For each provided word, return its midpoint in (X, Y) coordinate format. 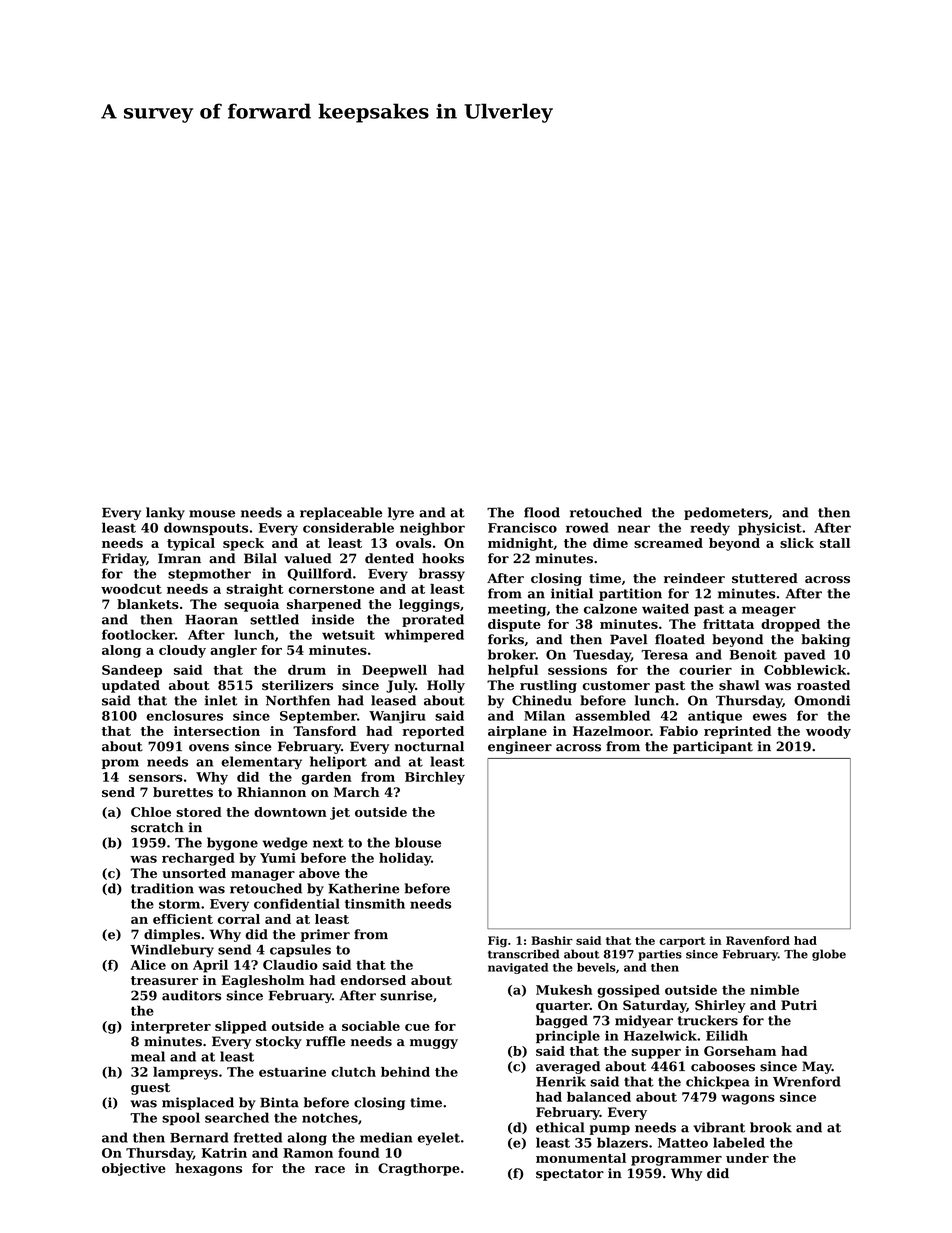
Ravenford (758, 940)
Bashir (552, 940)
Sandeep (132, 671)
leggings (429, 605)
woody (828, 732)
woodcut (131, 589)
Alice (148, 965)
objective (134, 1169)
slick (797, 543)
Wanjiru (397, 717)
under (747, 1158)
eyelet (439, 1139)
